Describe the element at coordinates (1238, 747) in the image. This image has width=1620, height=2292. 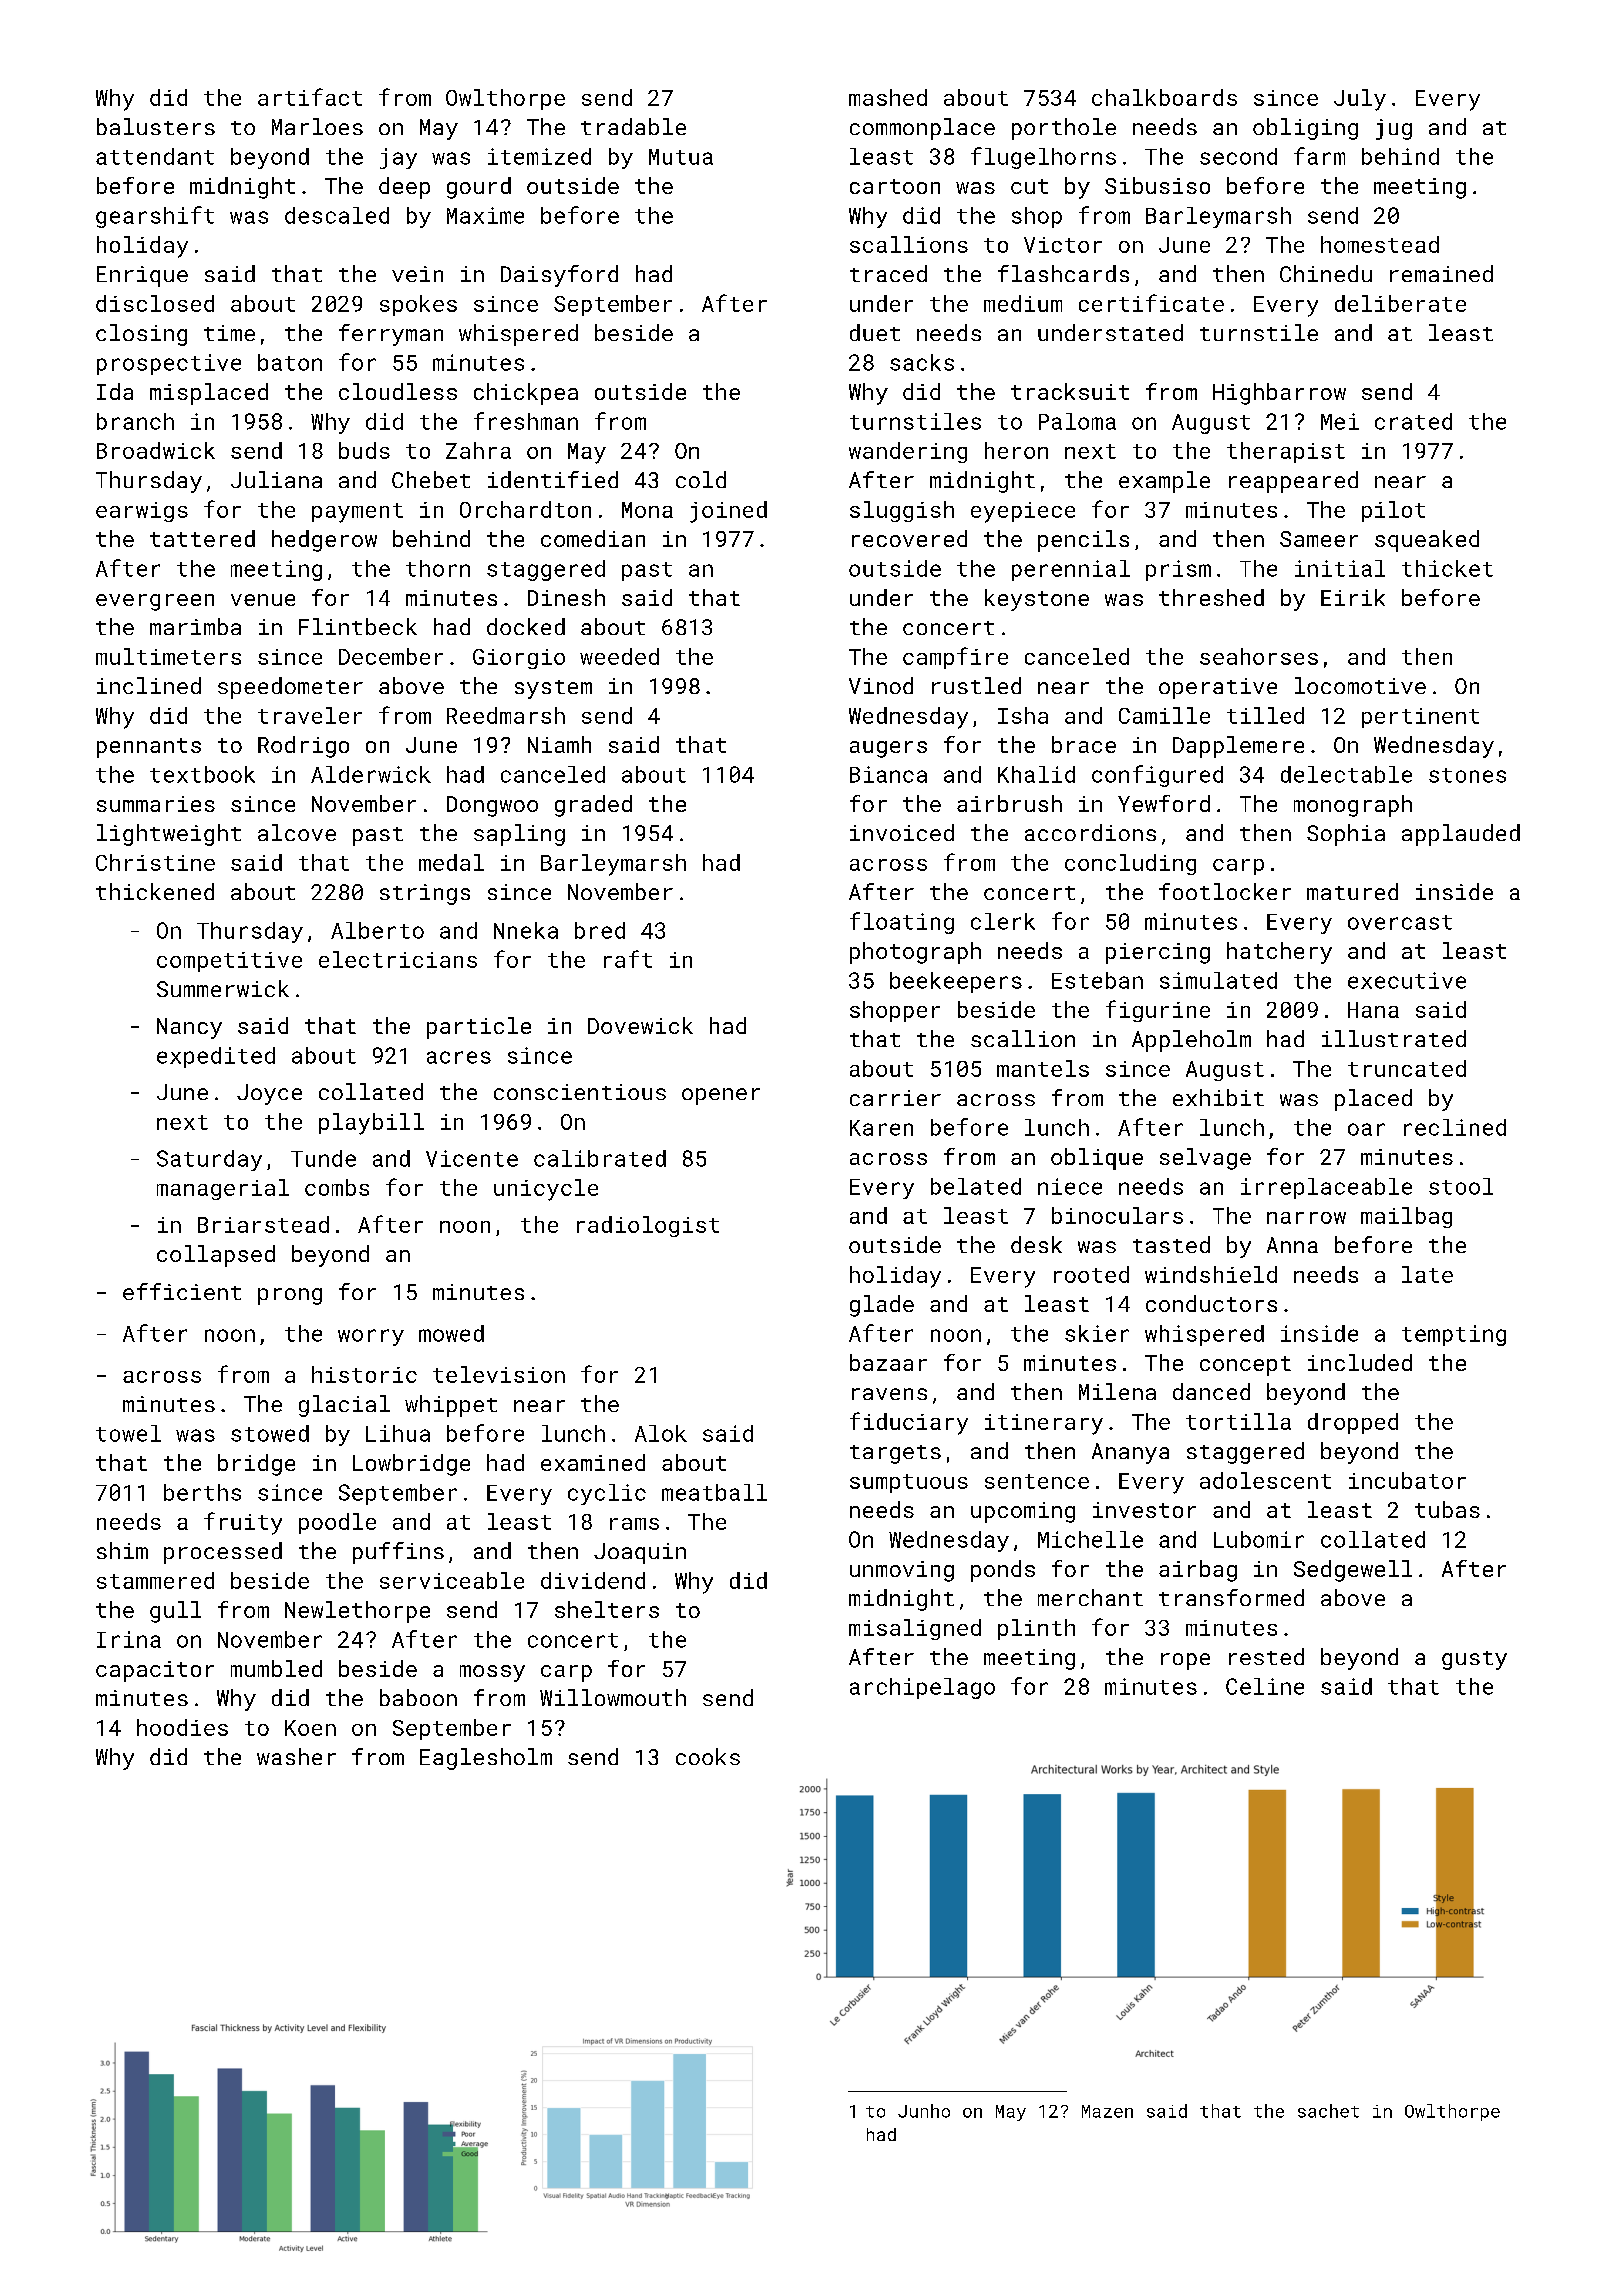
I see `Dapplemere` at that location.
